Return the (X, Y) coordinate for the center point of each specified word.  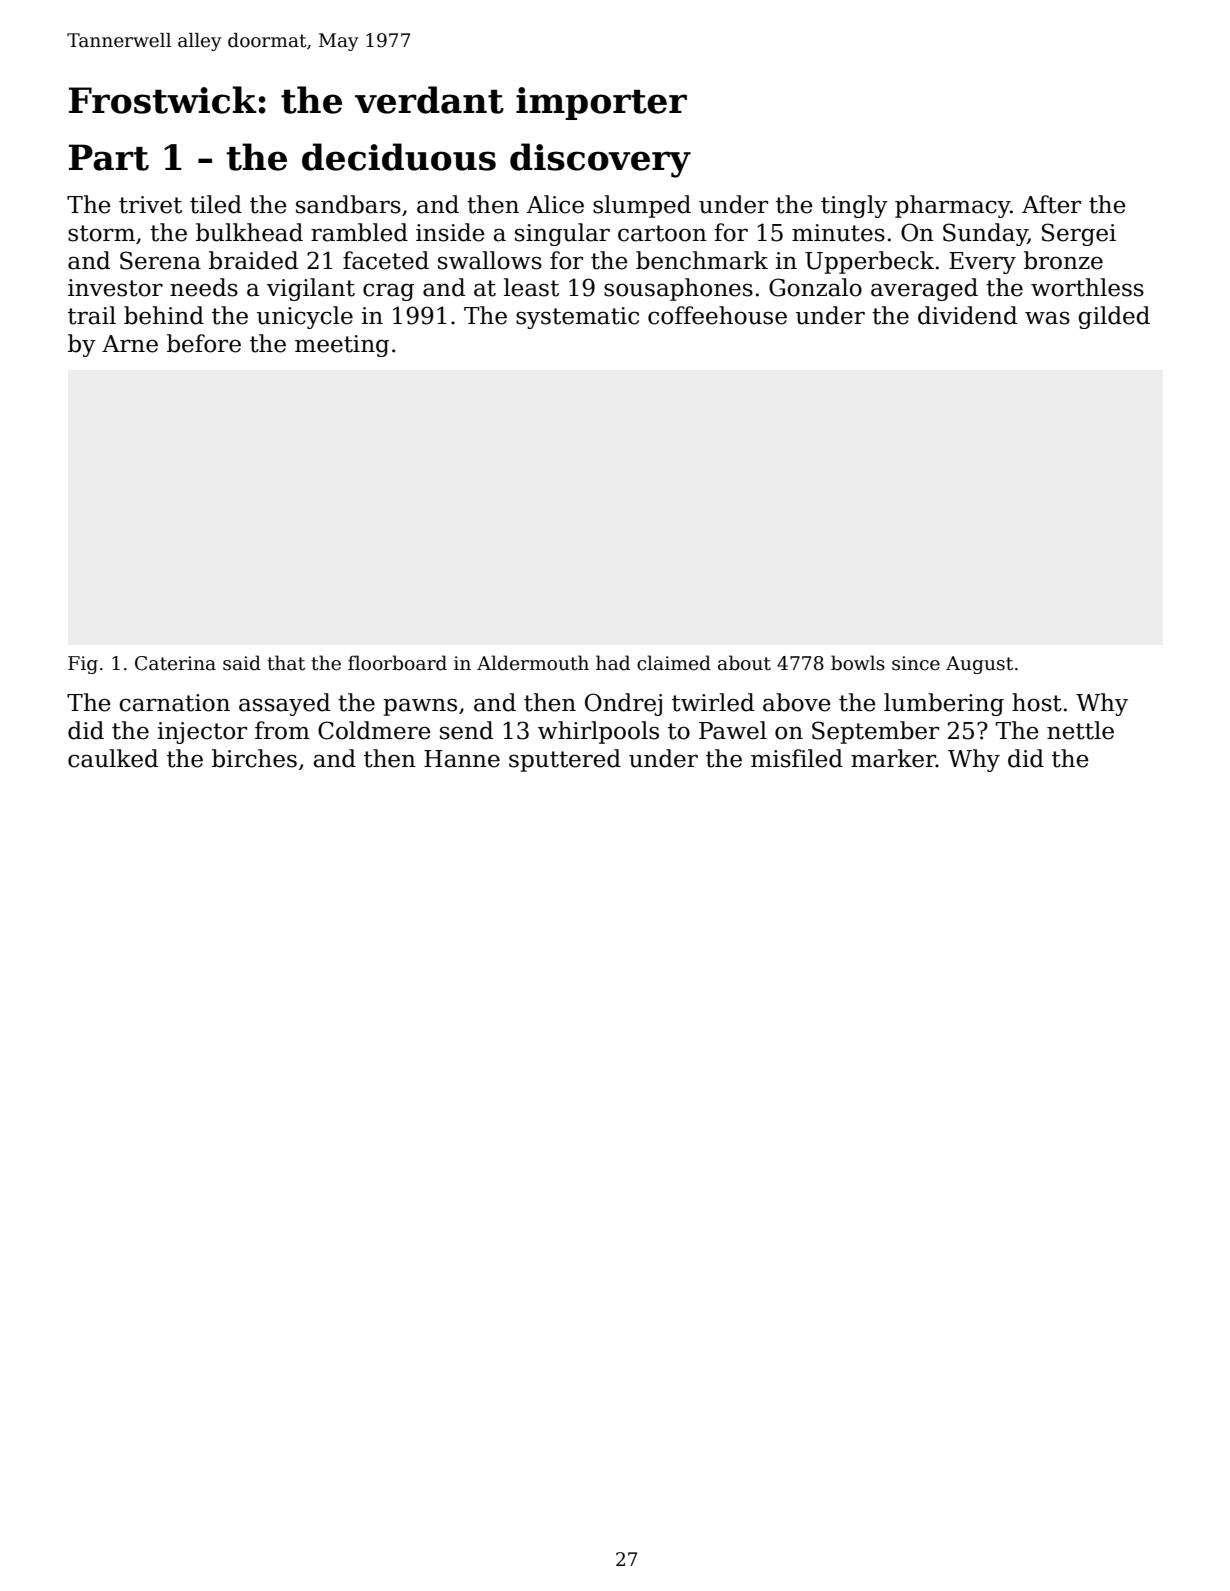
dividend (967, 315)
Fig (83, 665)
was (1047, 318)
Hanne (462, 759)
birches (254, 758)
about (744, 663)
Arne (130, 344)
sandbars (348, 204)
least (531, 287)
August (979, 665)
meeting (342, 346)
